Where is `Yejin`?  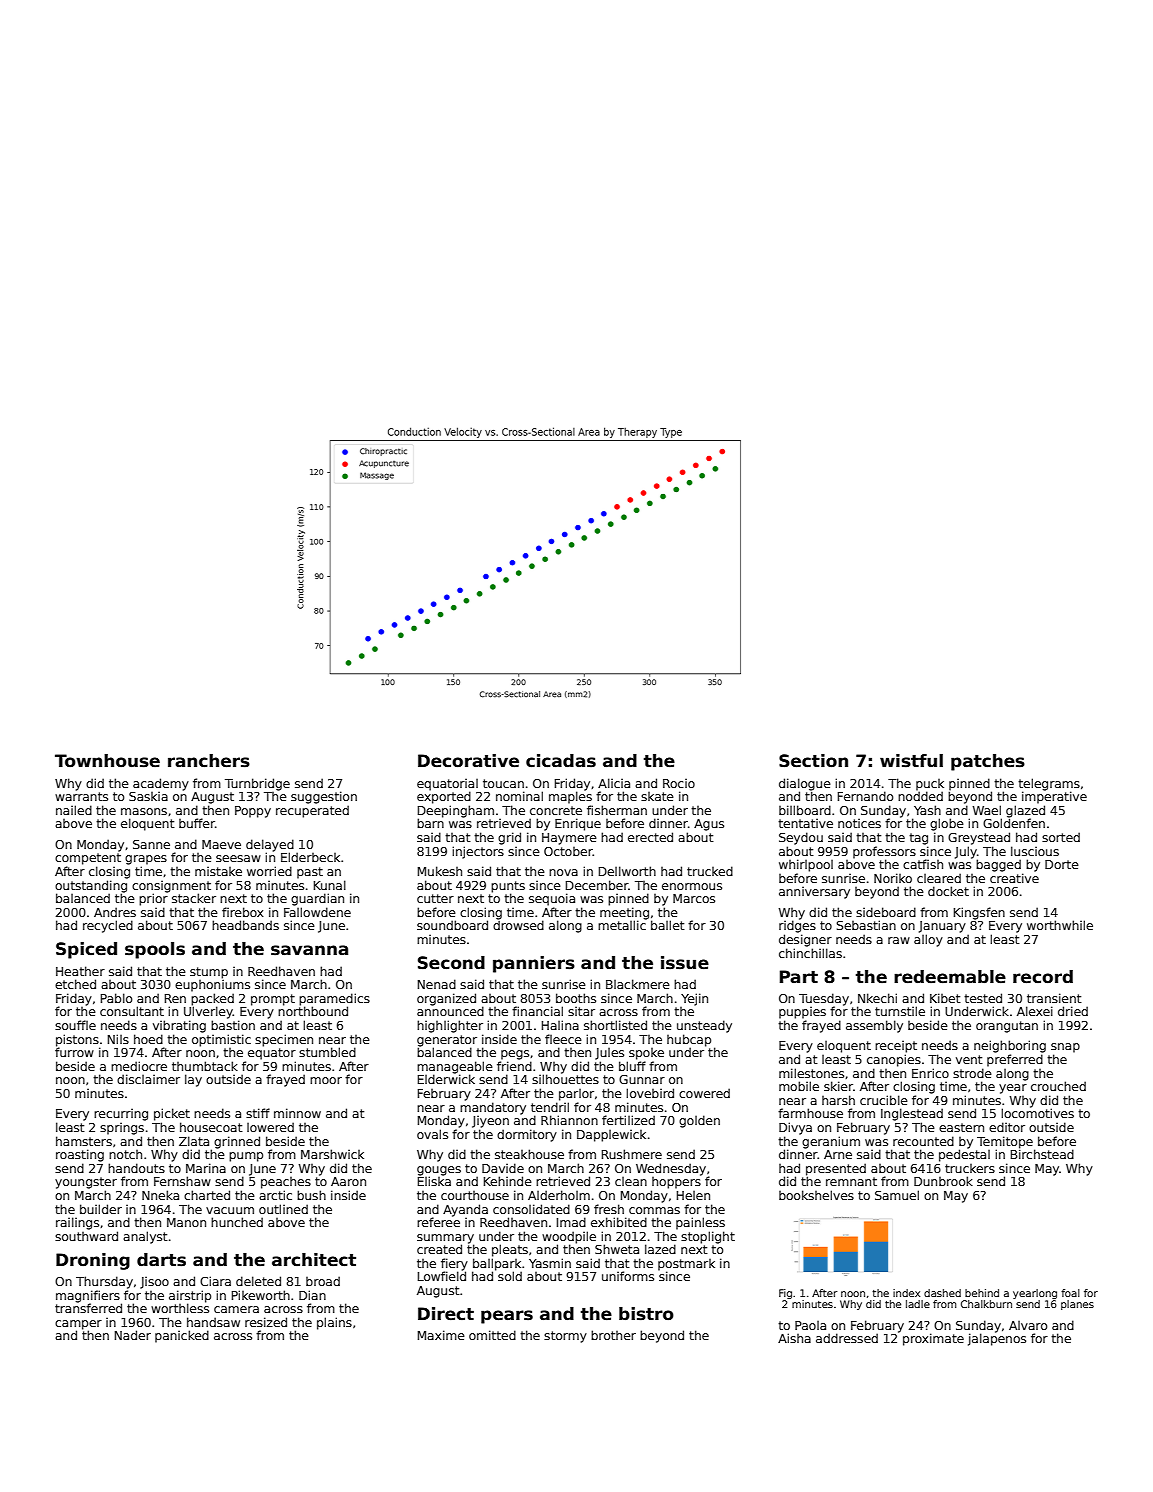
Yejin is located at coordinates (694, 999).
